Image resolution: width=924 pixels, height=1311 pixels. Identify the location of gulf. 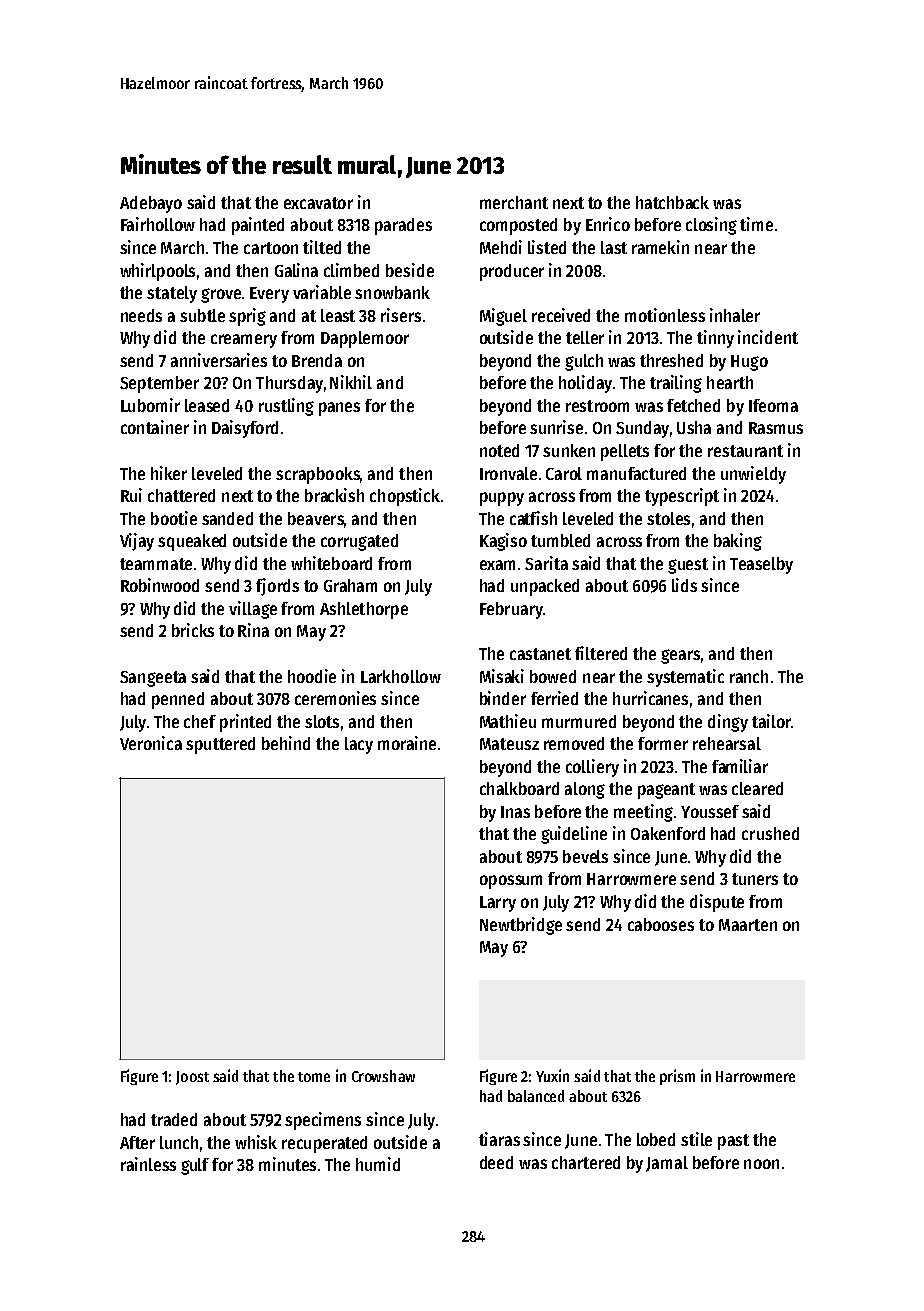
(195, 1166).
